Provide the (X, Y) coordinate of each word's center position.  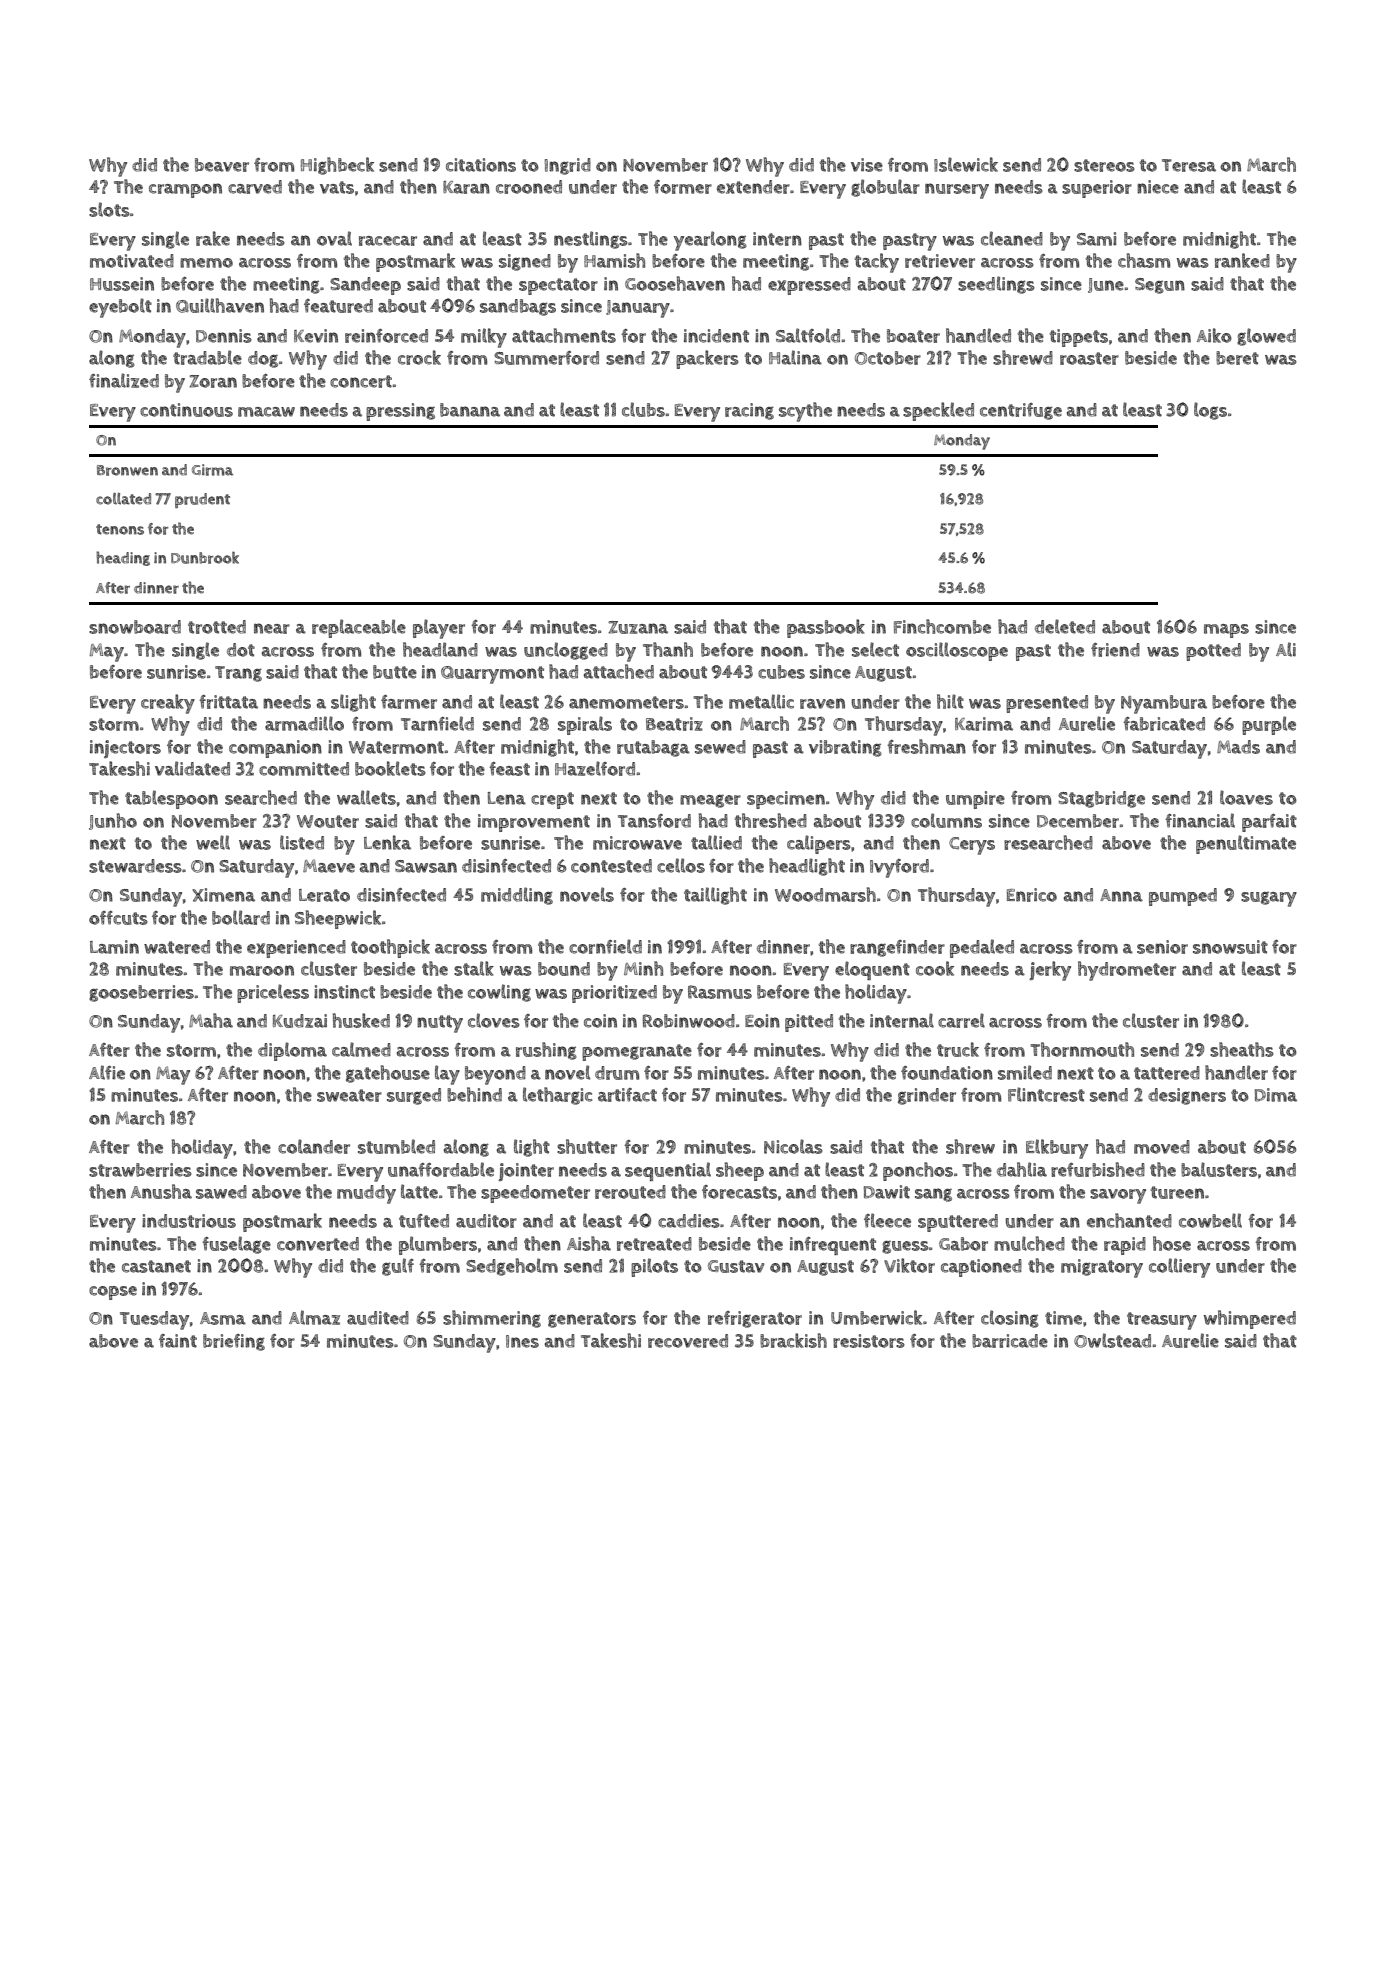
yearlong (710, 241)
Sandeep (365, 286)
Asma (223, 1318)
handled (978, 335)
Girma (212, 470)
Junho (113, 821)
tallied (716, 842)
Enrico (1032, 895)
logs (1210, 411)
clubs (643, 409)
